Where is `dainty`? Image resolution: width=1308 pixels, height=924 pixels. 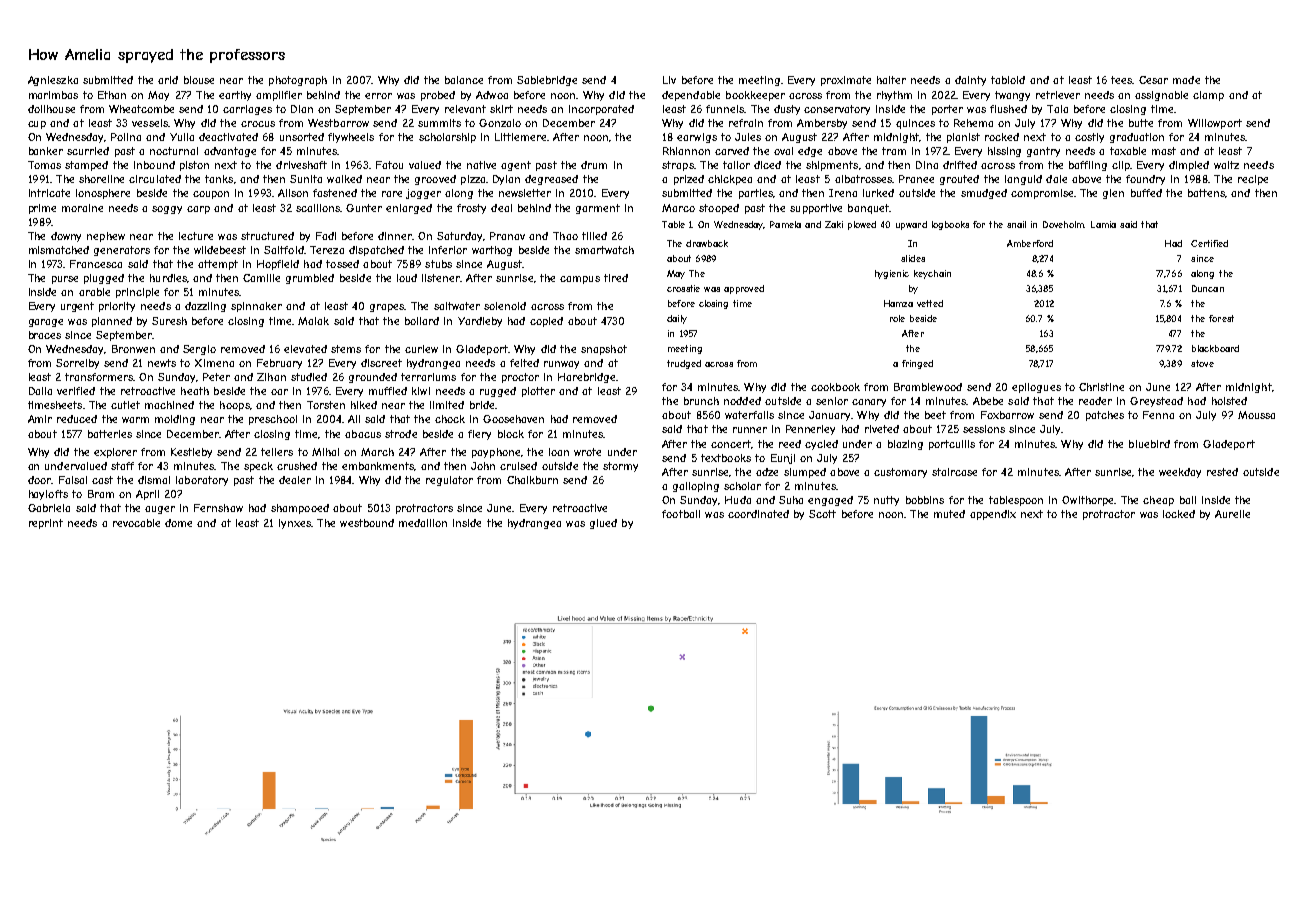
dainty is located at coordinates (970, 81).
